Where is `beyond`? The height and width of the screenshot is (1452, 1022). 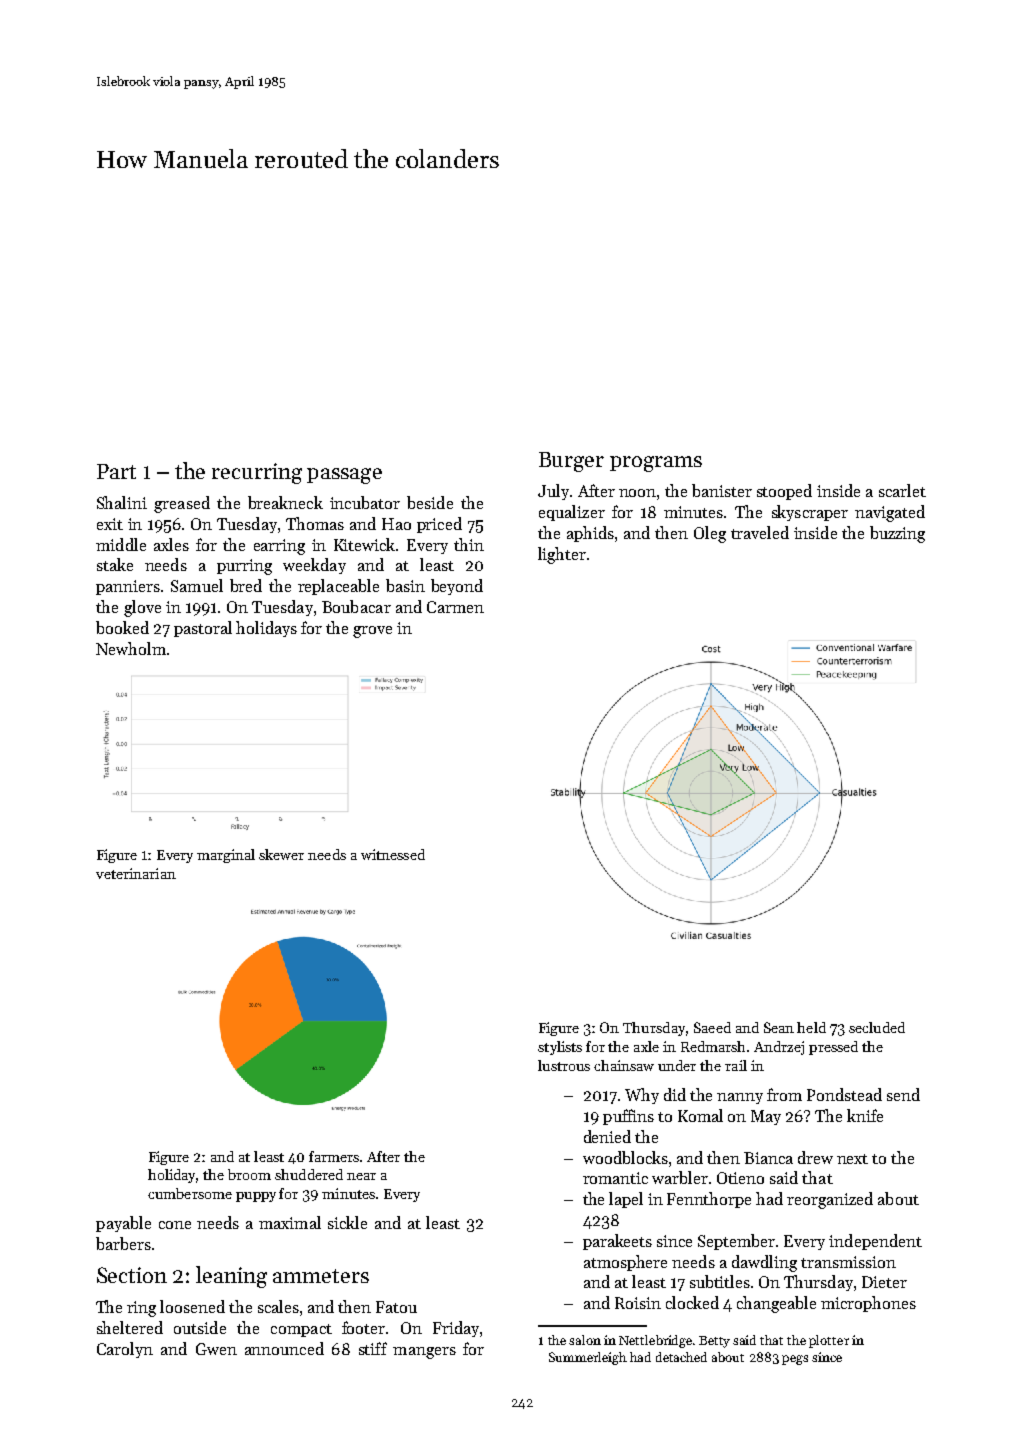
beyond is located at coordinates (457, 587).
